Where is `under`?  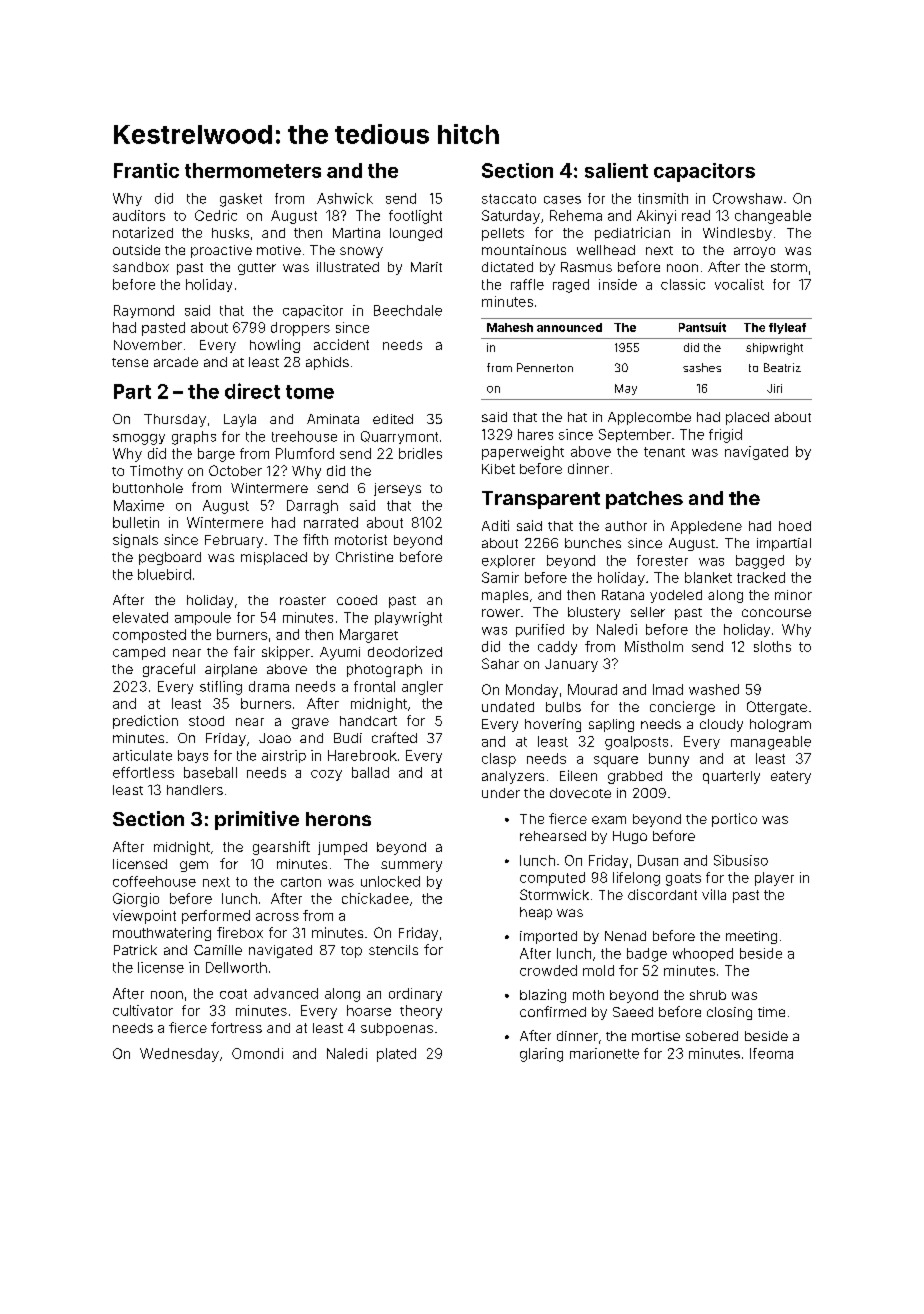 under is located at coordinates (501, 793).
